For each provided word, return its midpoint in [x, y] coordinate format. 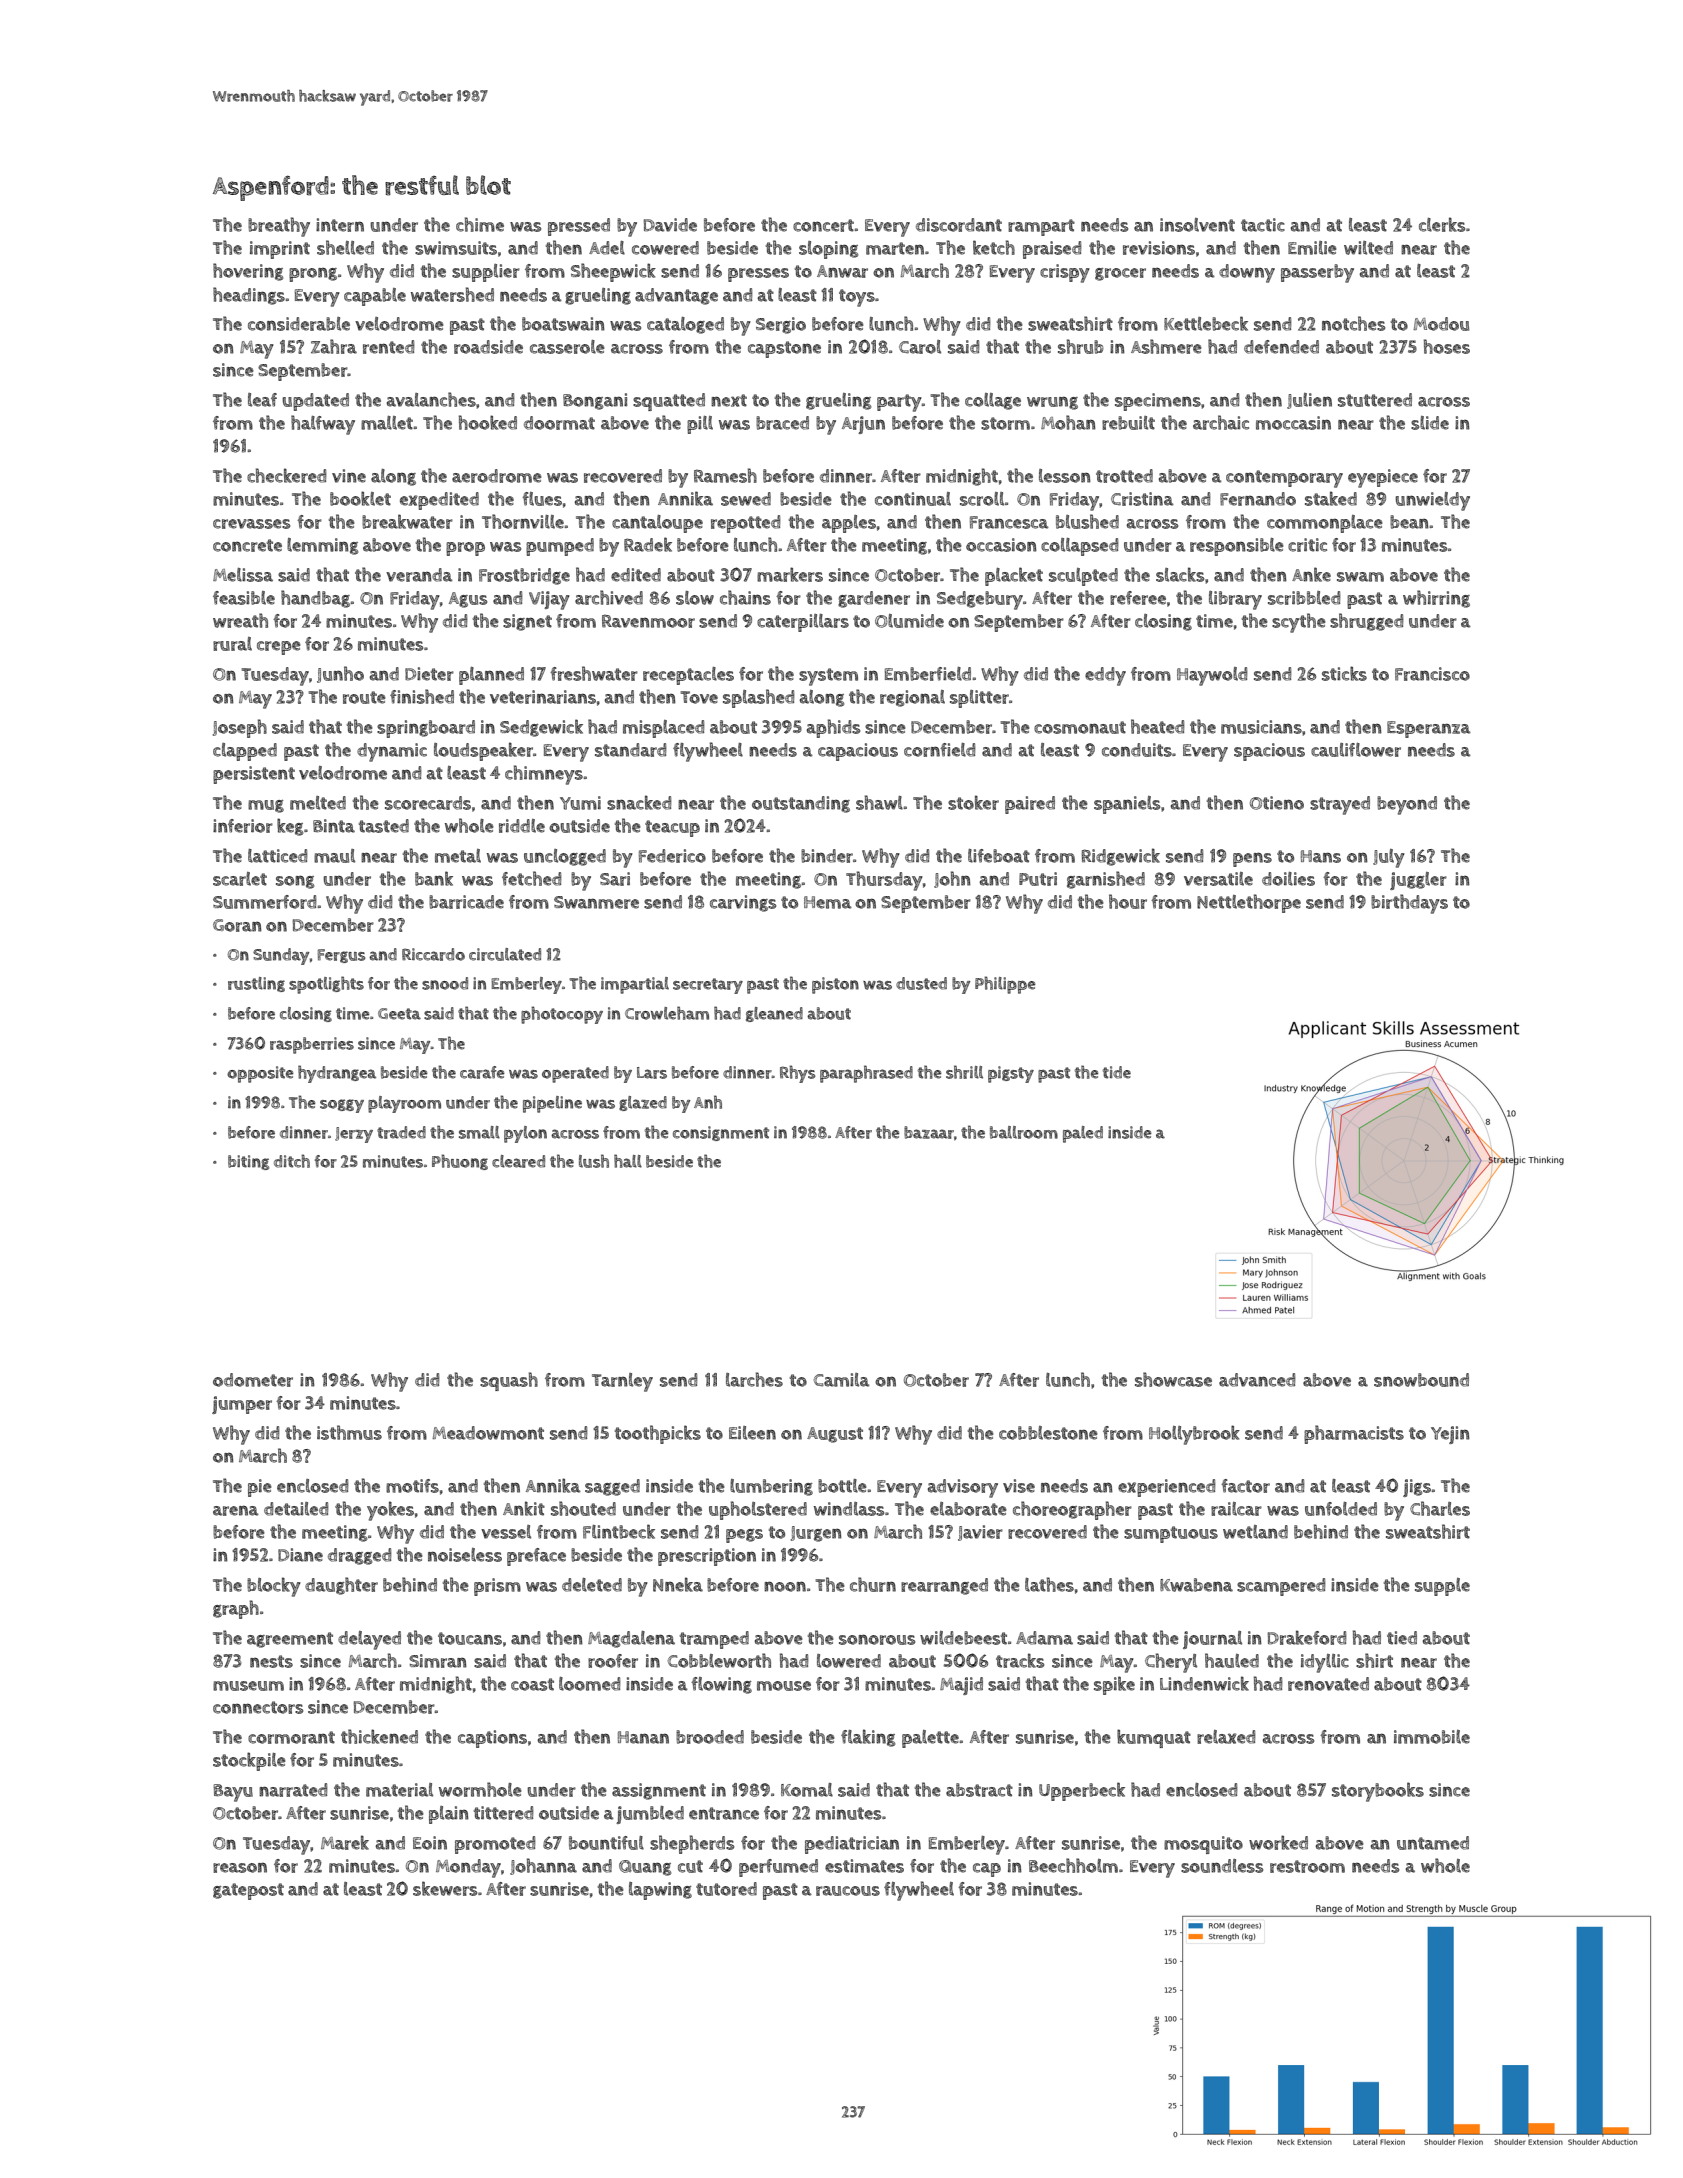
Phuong [460, 1162]
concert [823, 225]
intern [340, 225]
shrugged [1367, 622]
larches [754, 1379]
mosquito [1203, 1845]
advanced [1257, 1380]
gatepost [248, 1891]
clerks [1442, 224]
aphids [833, 728]
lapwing [660, 1891]
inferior [243, 826]
